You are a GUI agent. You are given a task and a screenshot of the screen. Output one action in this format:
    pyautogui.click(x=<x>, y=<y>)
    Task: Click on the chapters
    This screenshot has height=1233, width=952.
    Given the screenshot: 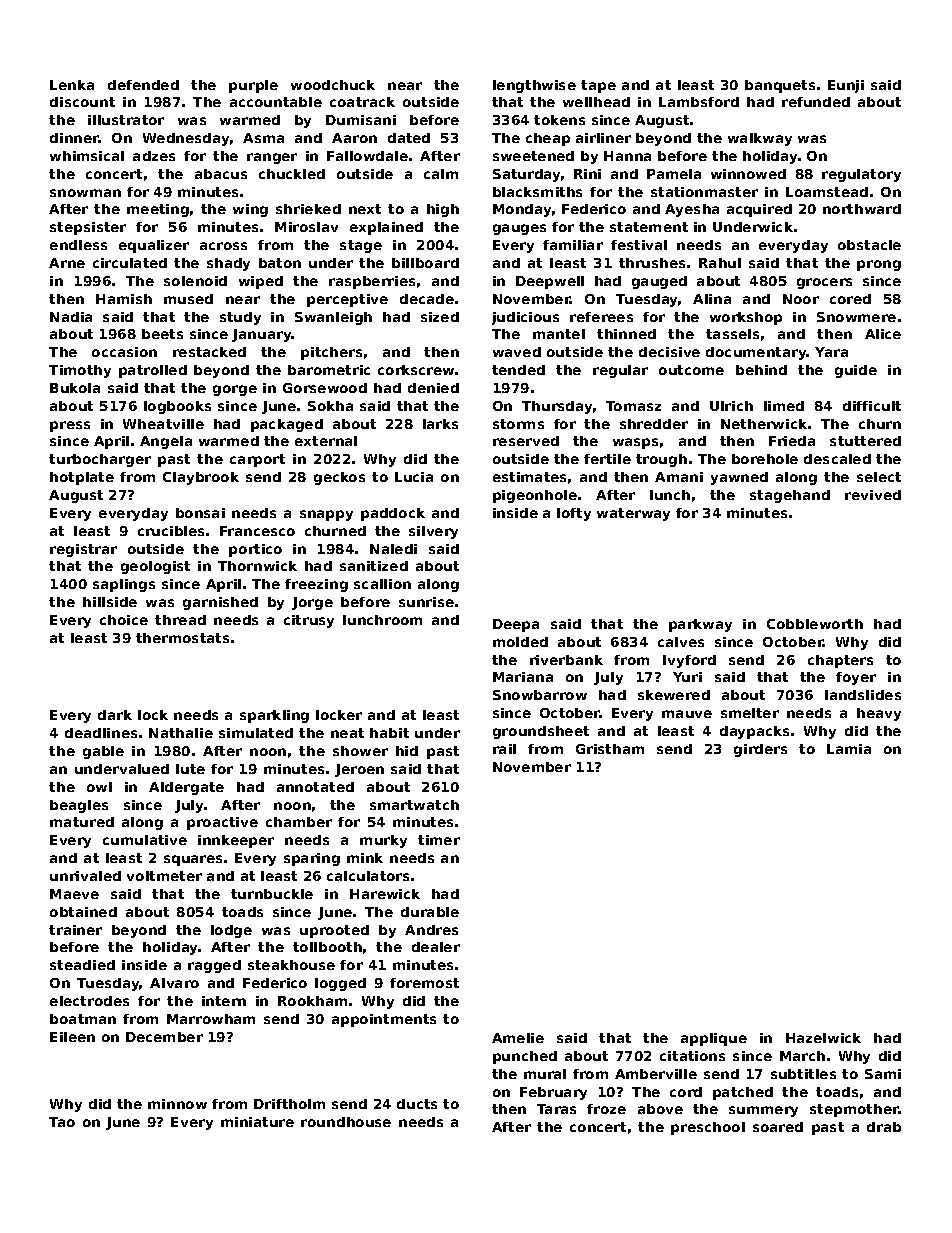 What is the action you would take?
    pyautogui.click(x=840, y=661)
